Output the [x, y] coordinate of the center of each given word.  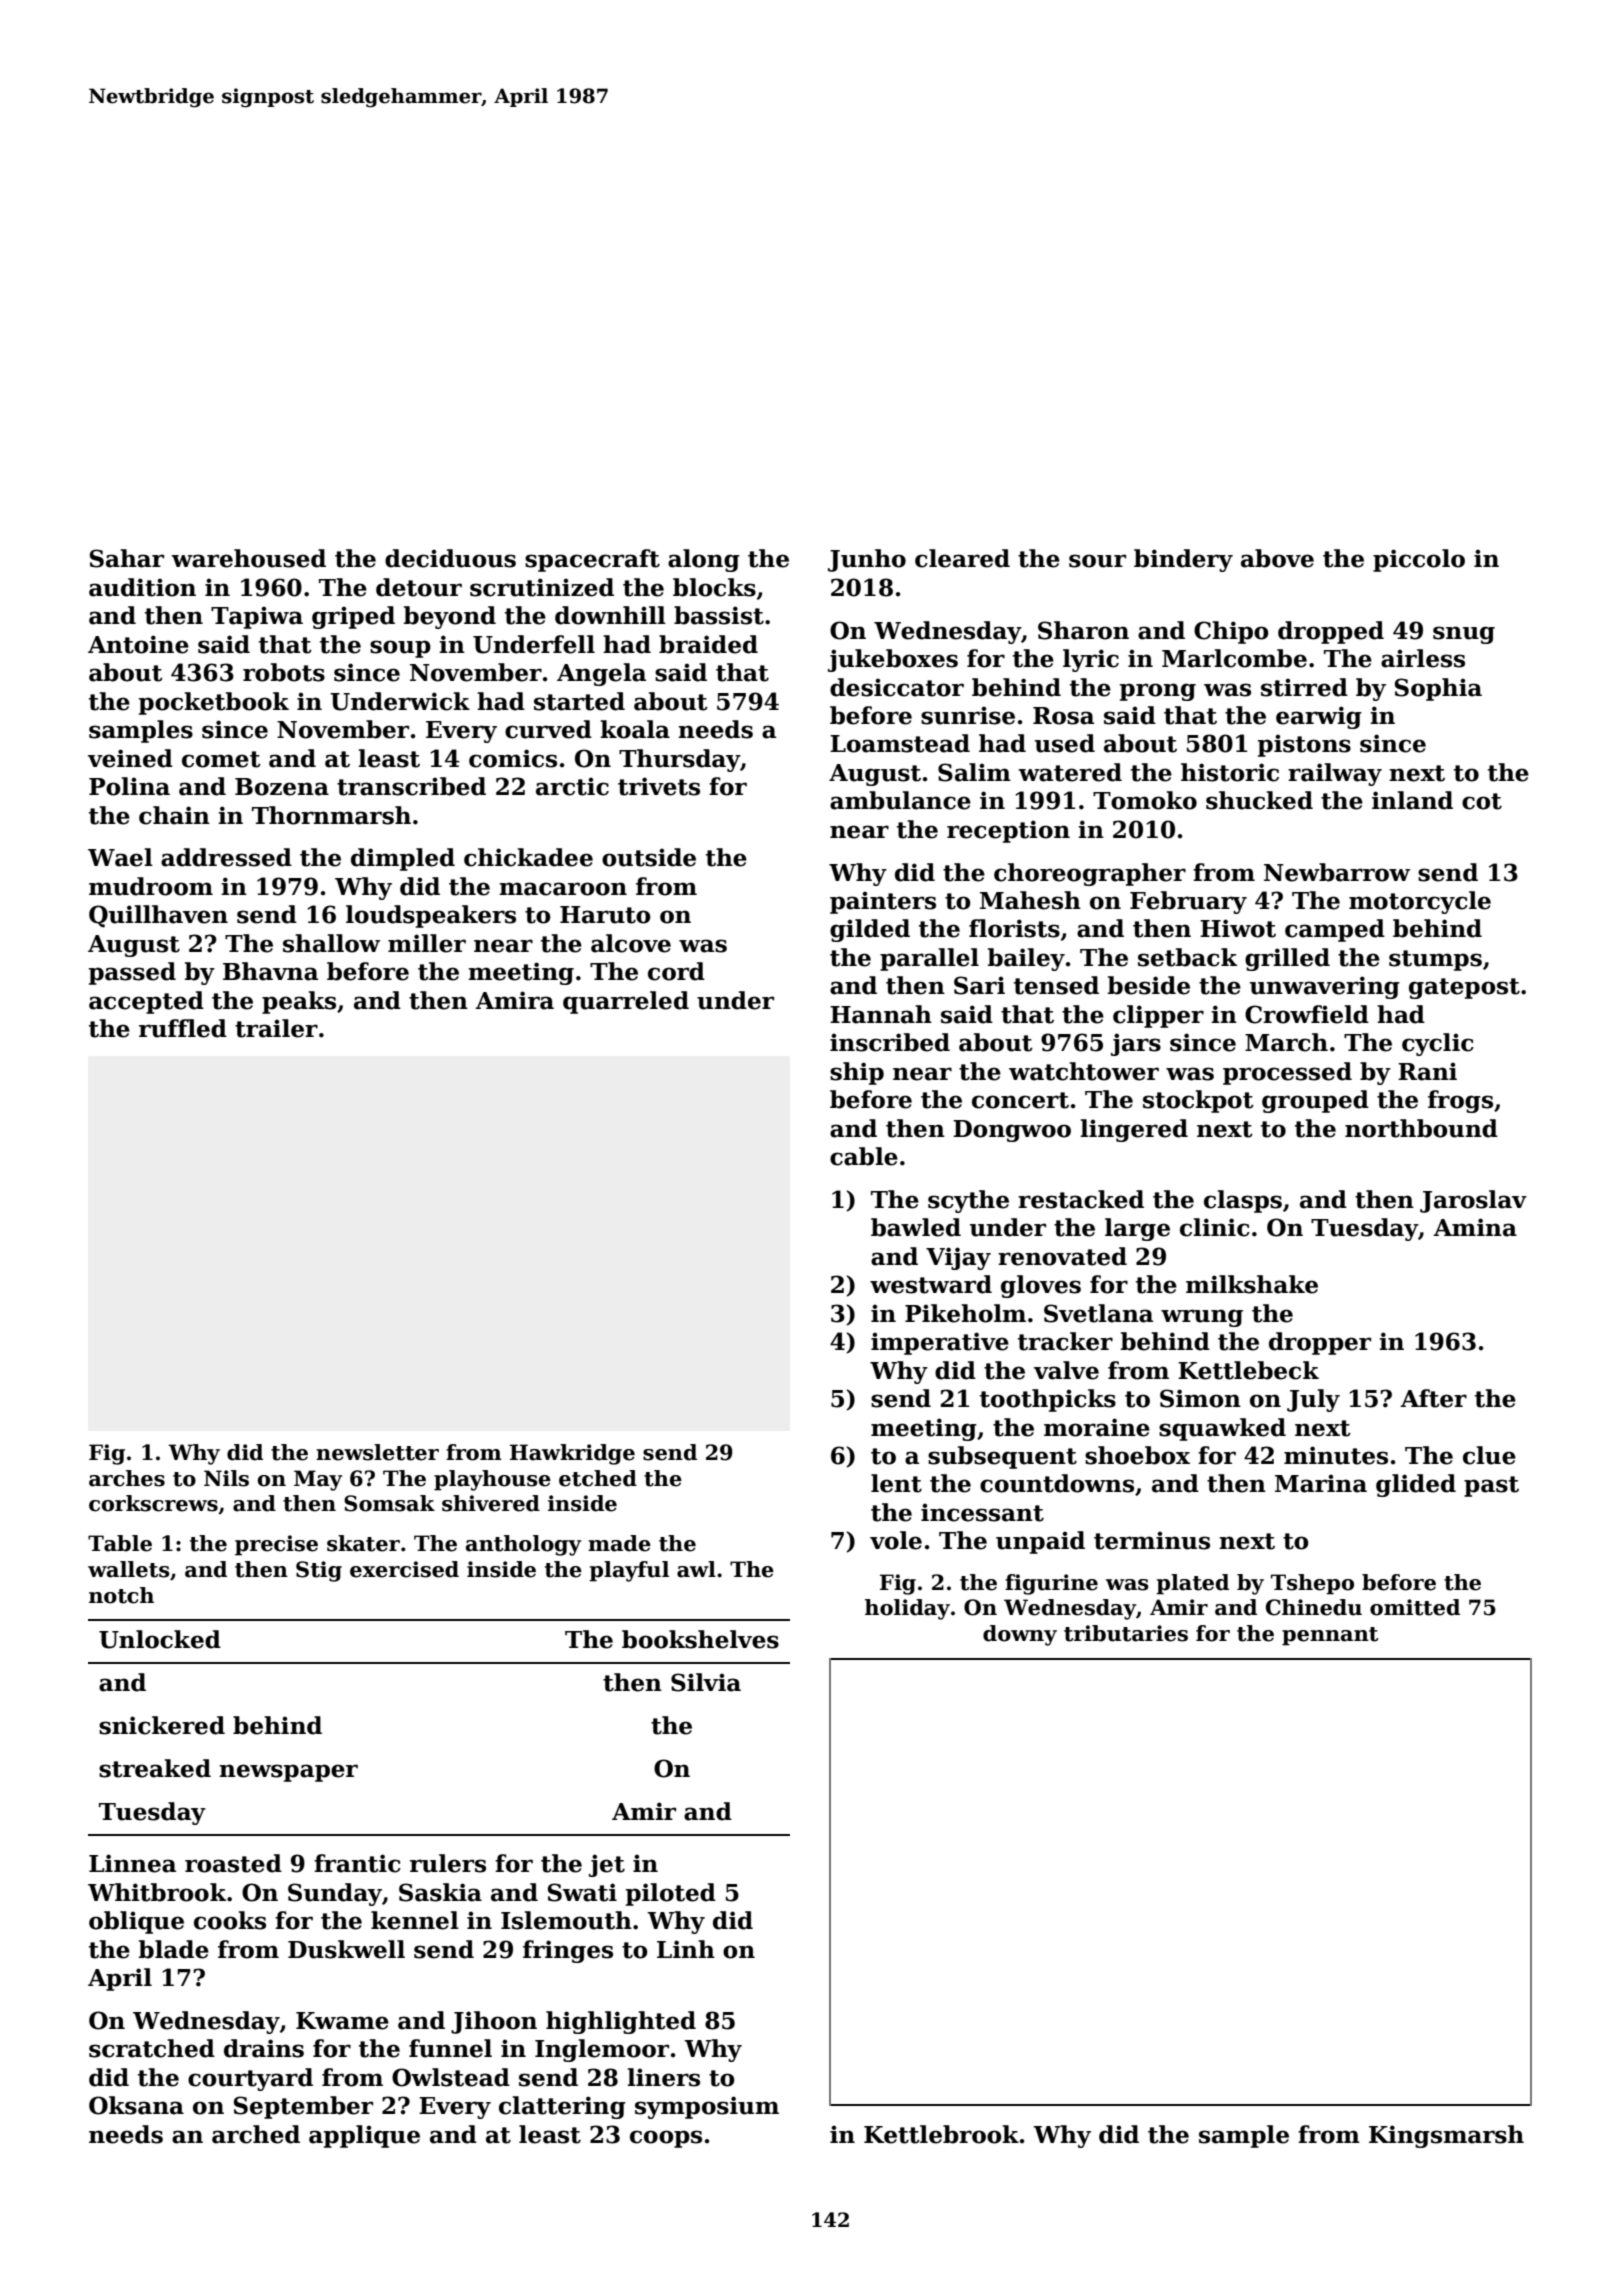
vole [896, 1540]
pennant [1330, 1636]
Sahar [127, 558]
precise [276, 1545]
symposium [707, 2107]
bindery [1183, 560]
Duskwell [346, 1949]
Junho [867, 560]
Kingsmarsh [1446, 2136]
